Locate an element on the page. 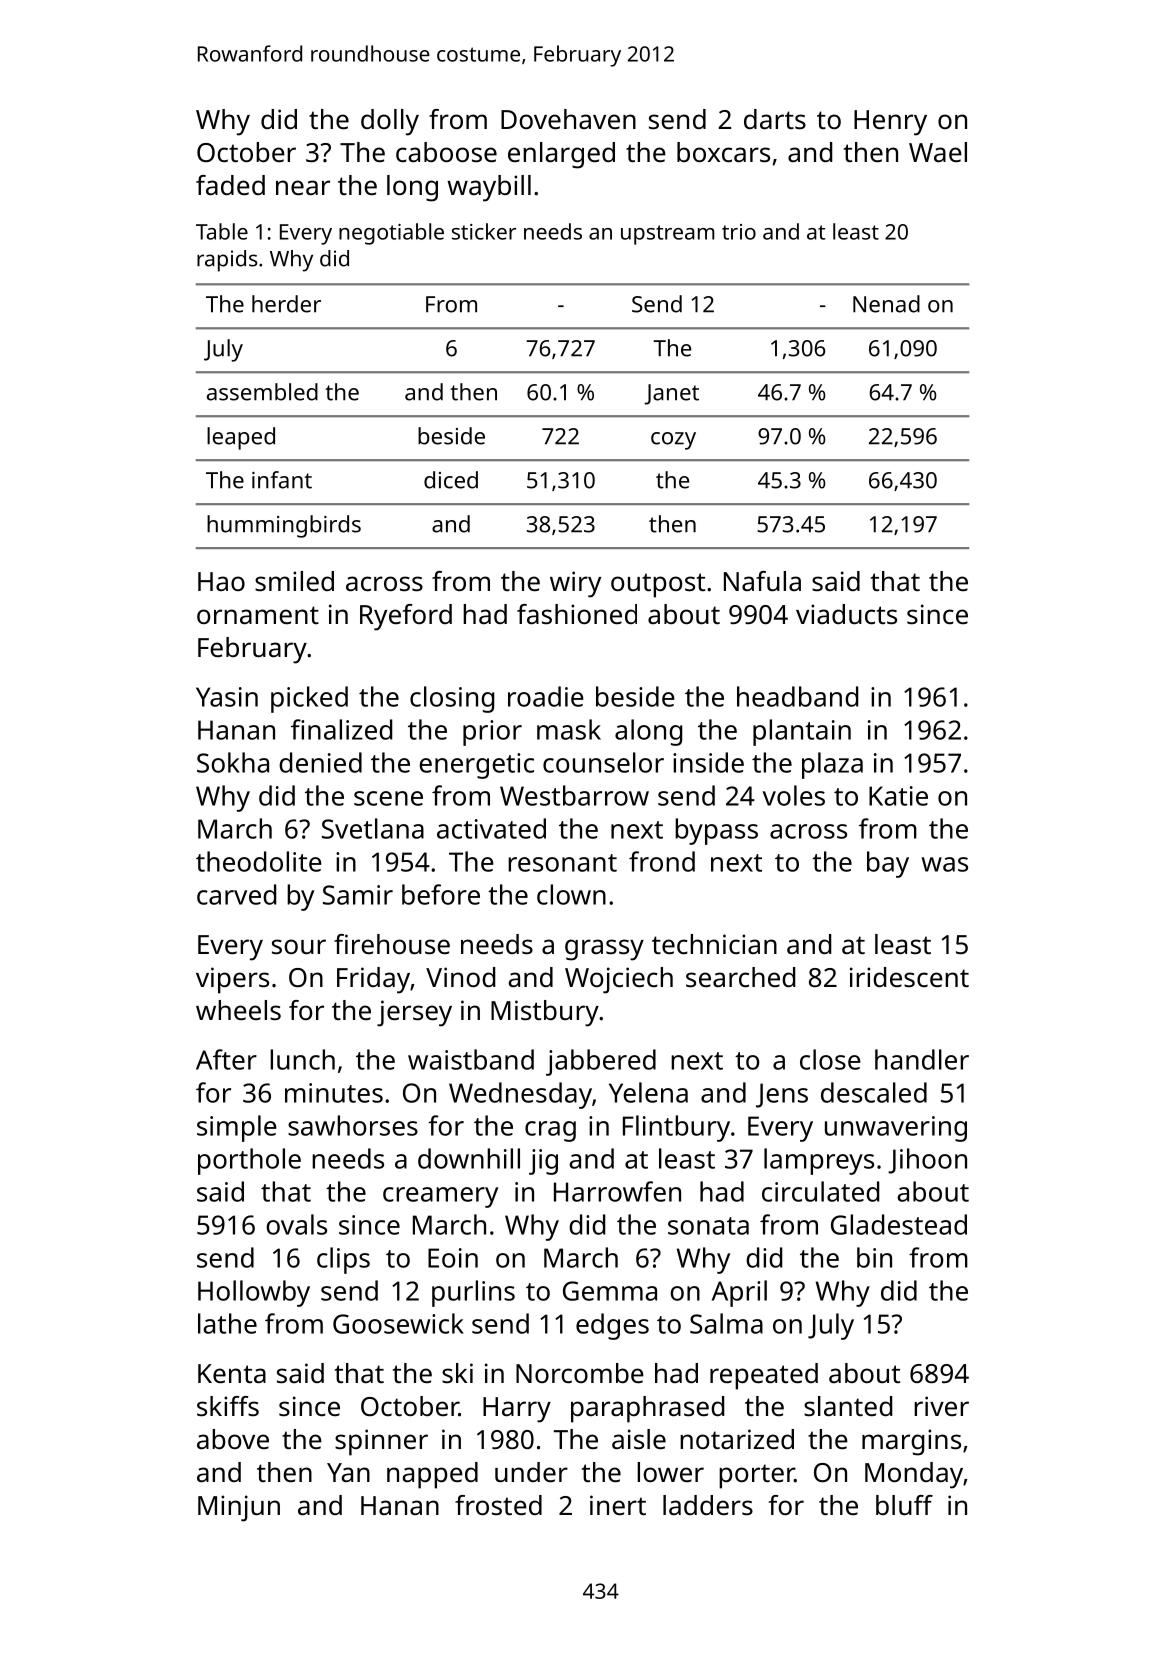  Jens is located at coordinates (782, 1095).
